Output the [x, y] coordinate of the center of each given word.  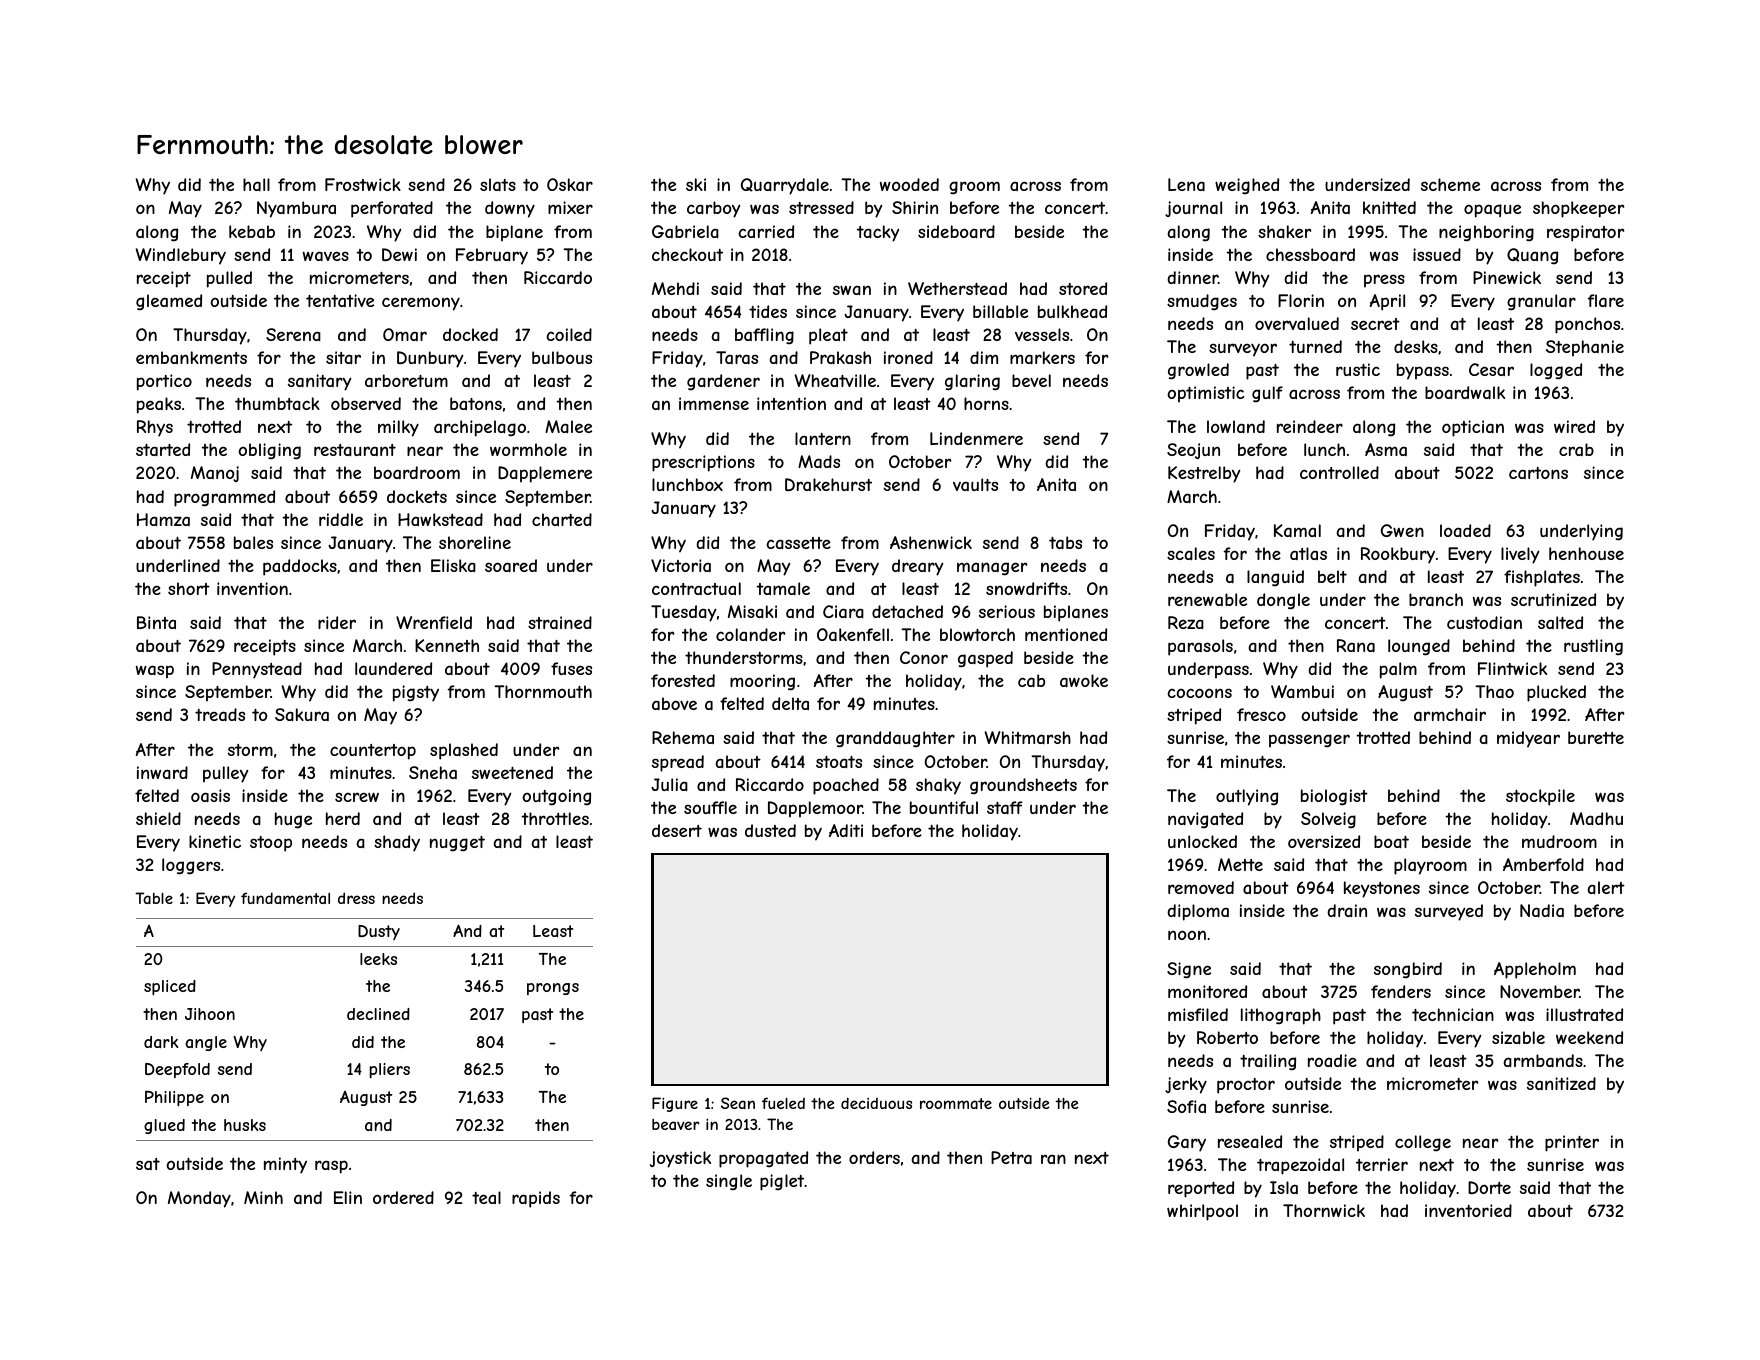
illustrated [1584, 1014]
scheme [1450, 184]
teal [486, 1197]
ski [696, 184]
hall [256, 184]
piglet [782, 1182]
